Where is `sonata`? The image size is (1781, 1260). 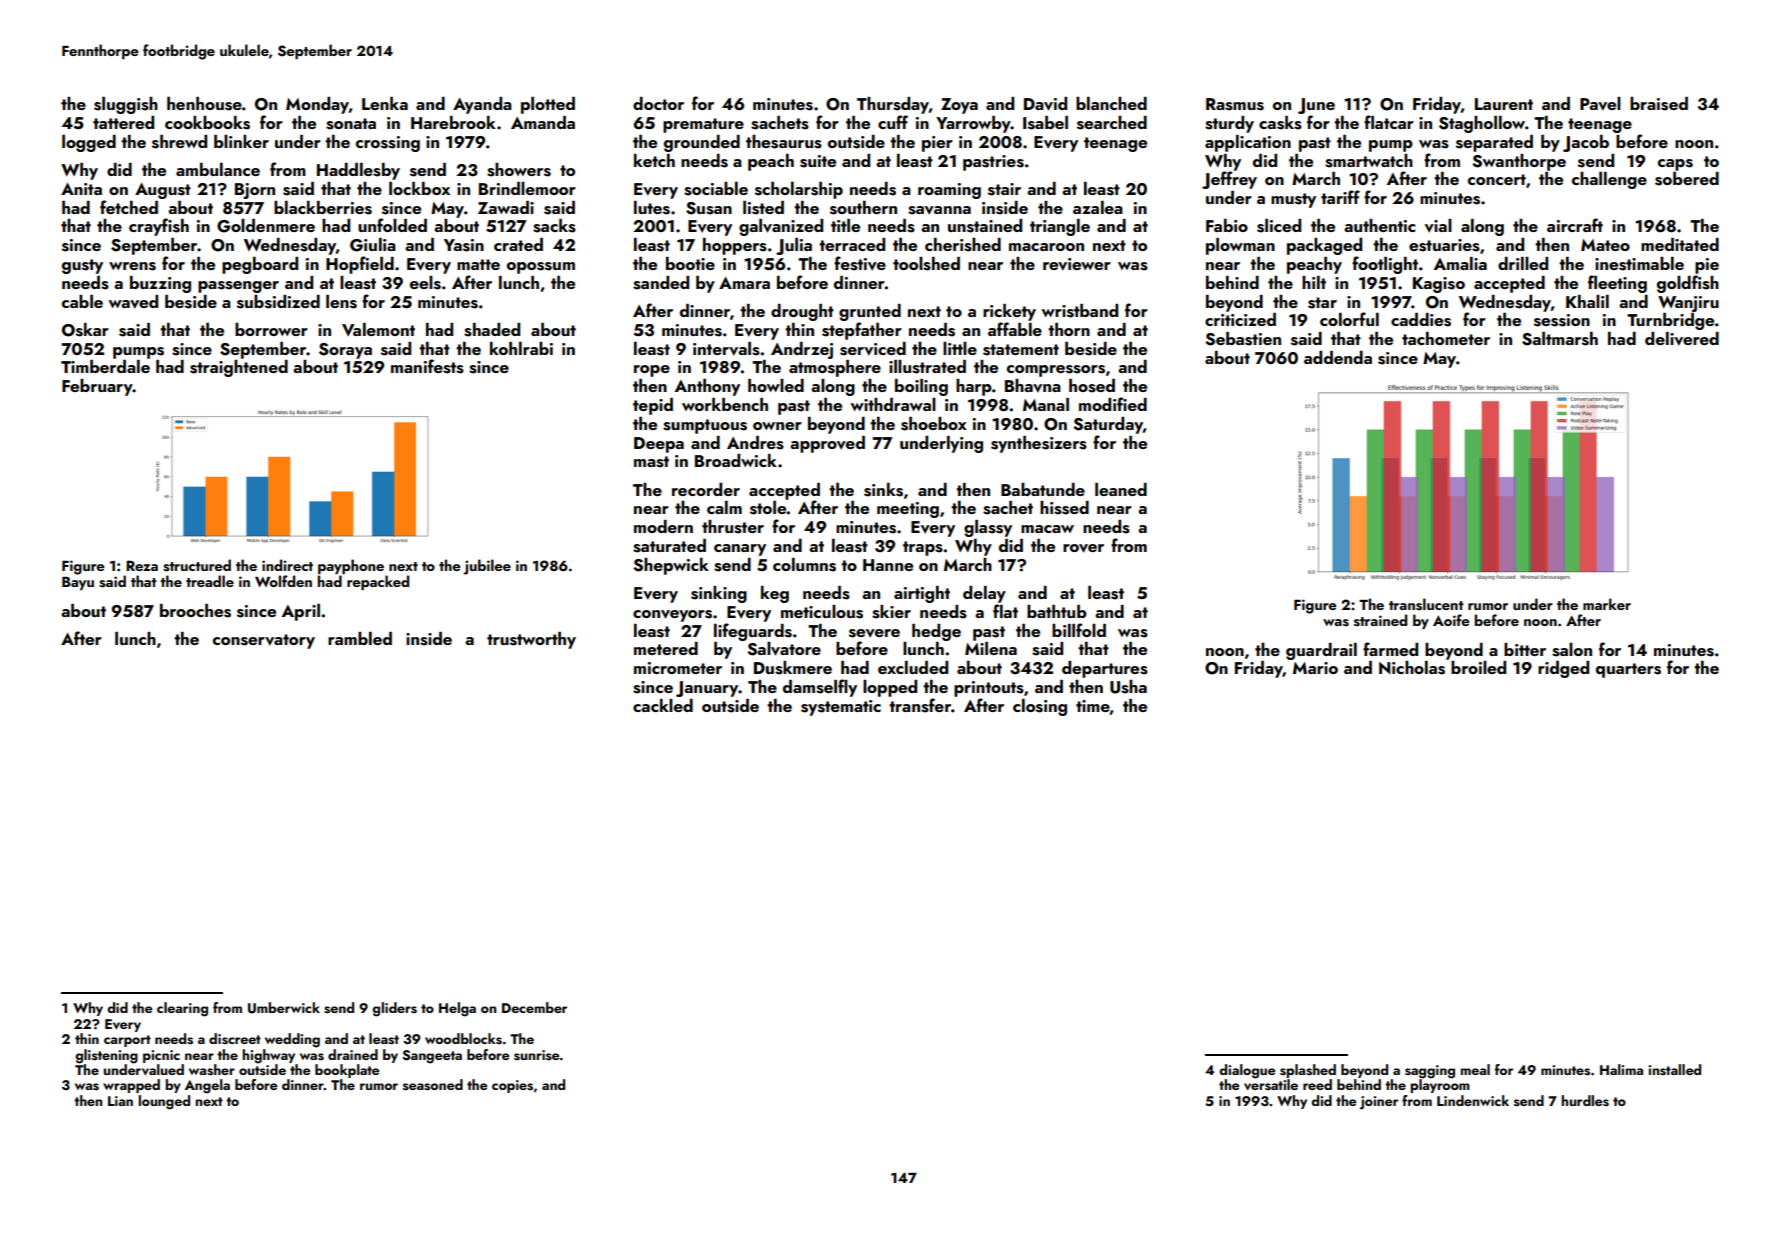
sonata is located at coordinates (351, 124).
